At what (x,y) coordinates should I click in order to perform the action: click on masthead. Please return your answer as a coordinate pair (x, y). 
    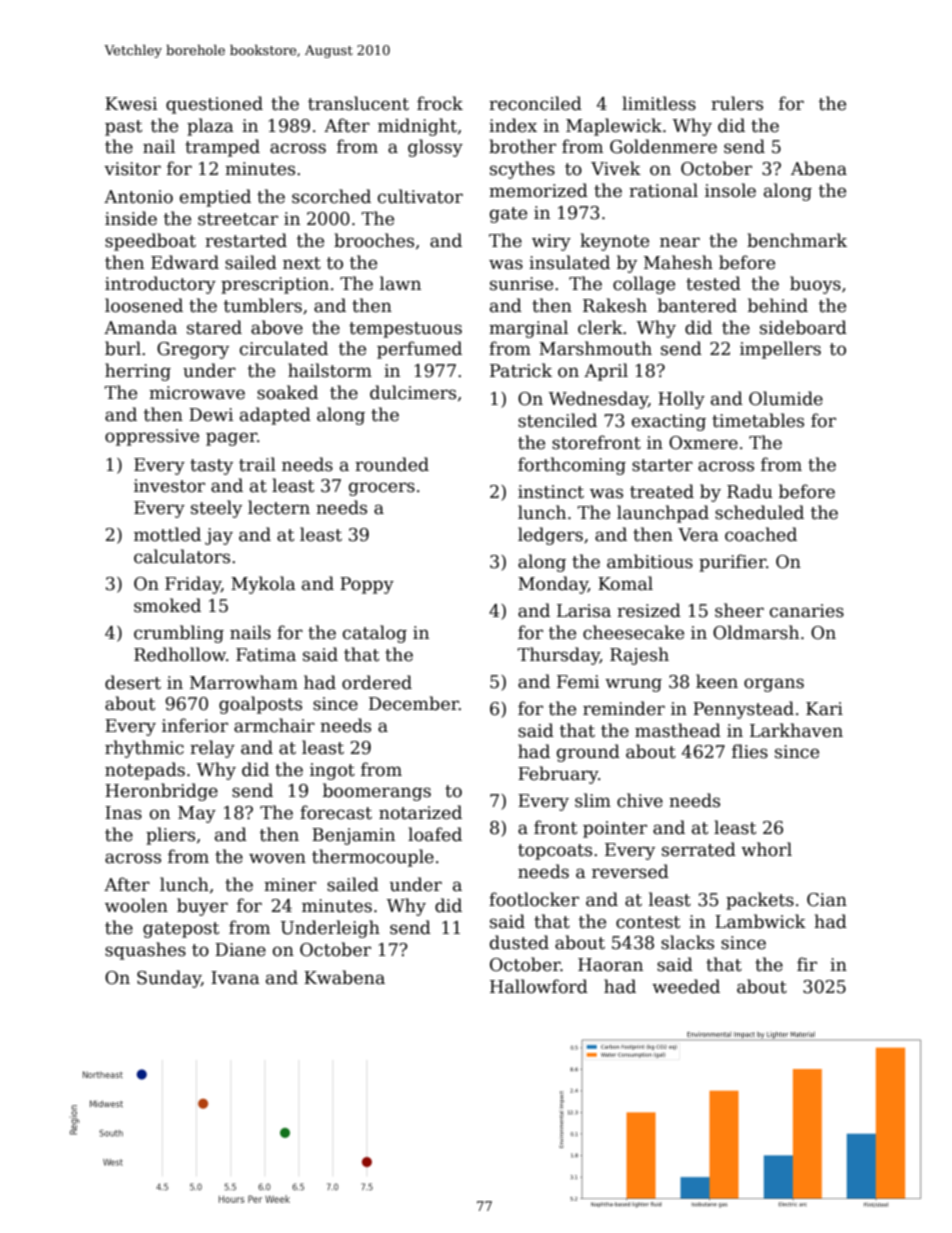
    Looking at the image, I should click on (678, 730).
